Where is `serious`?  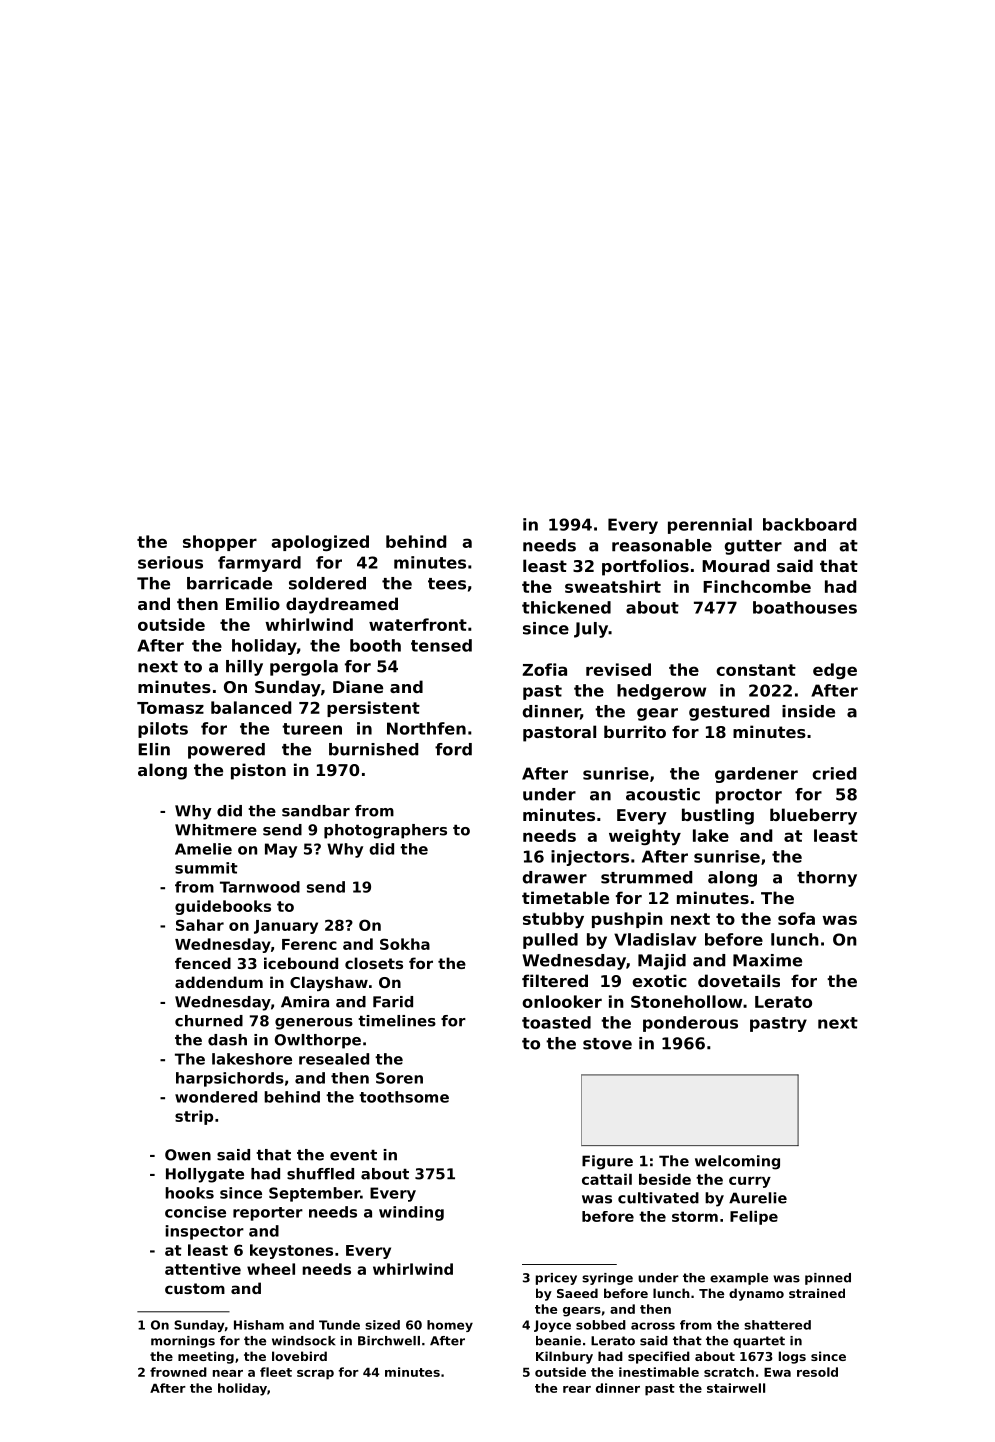
serious is located at coordinates (170, 562).
